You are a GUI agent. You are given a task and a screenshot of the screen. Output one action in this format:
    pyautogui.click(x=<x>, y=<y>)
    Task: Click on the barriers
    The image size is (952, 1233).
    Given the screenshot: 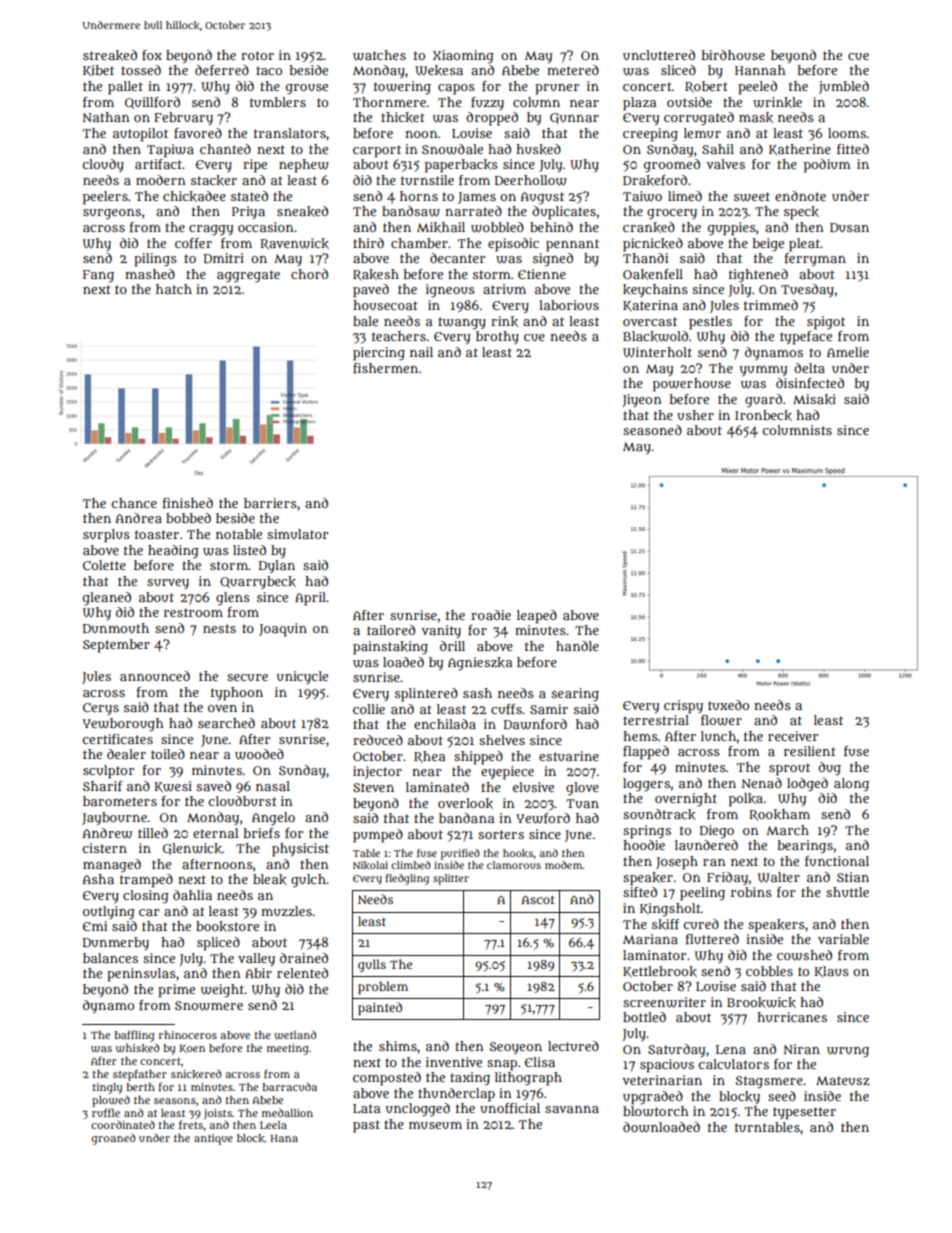 What is the action you would take?
    pyautogui.click(x=270, y=503)
